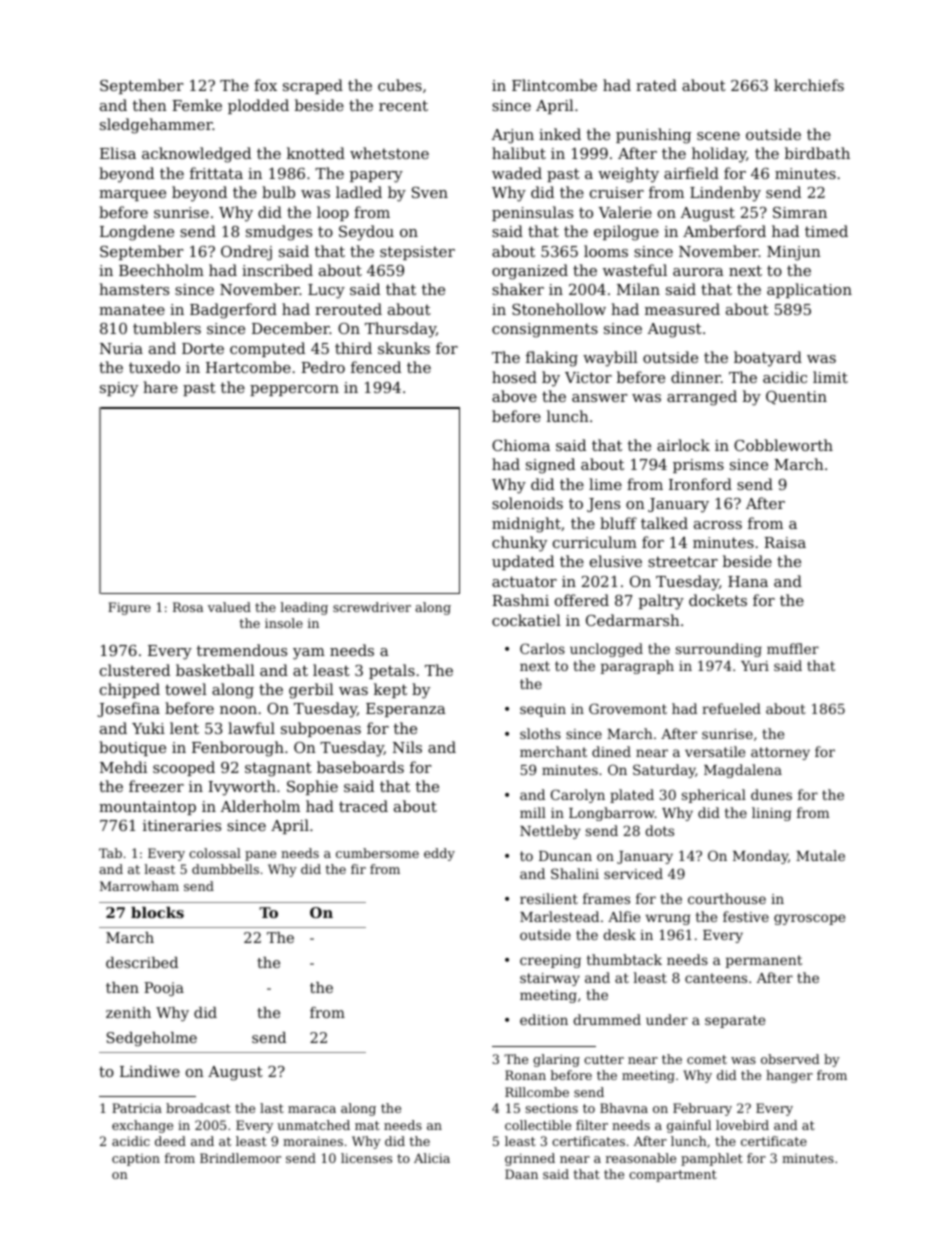  I want to click on Brindlemoor, so click(240, 1158).
